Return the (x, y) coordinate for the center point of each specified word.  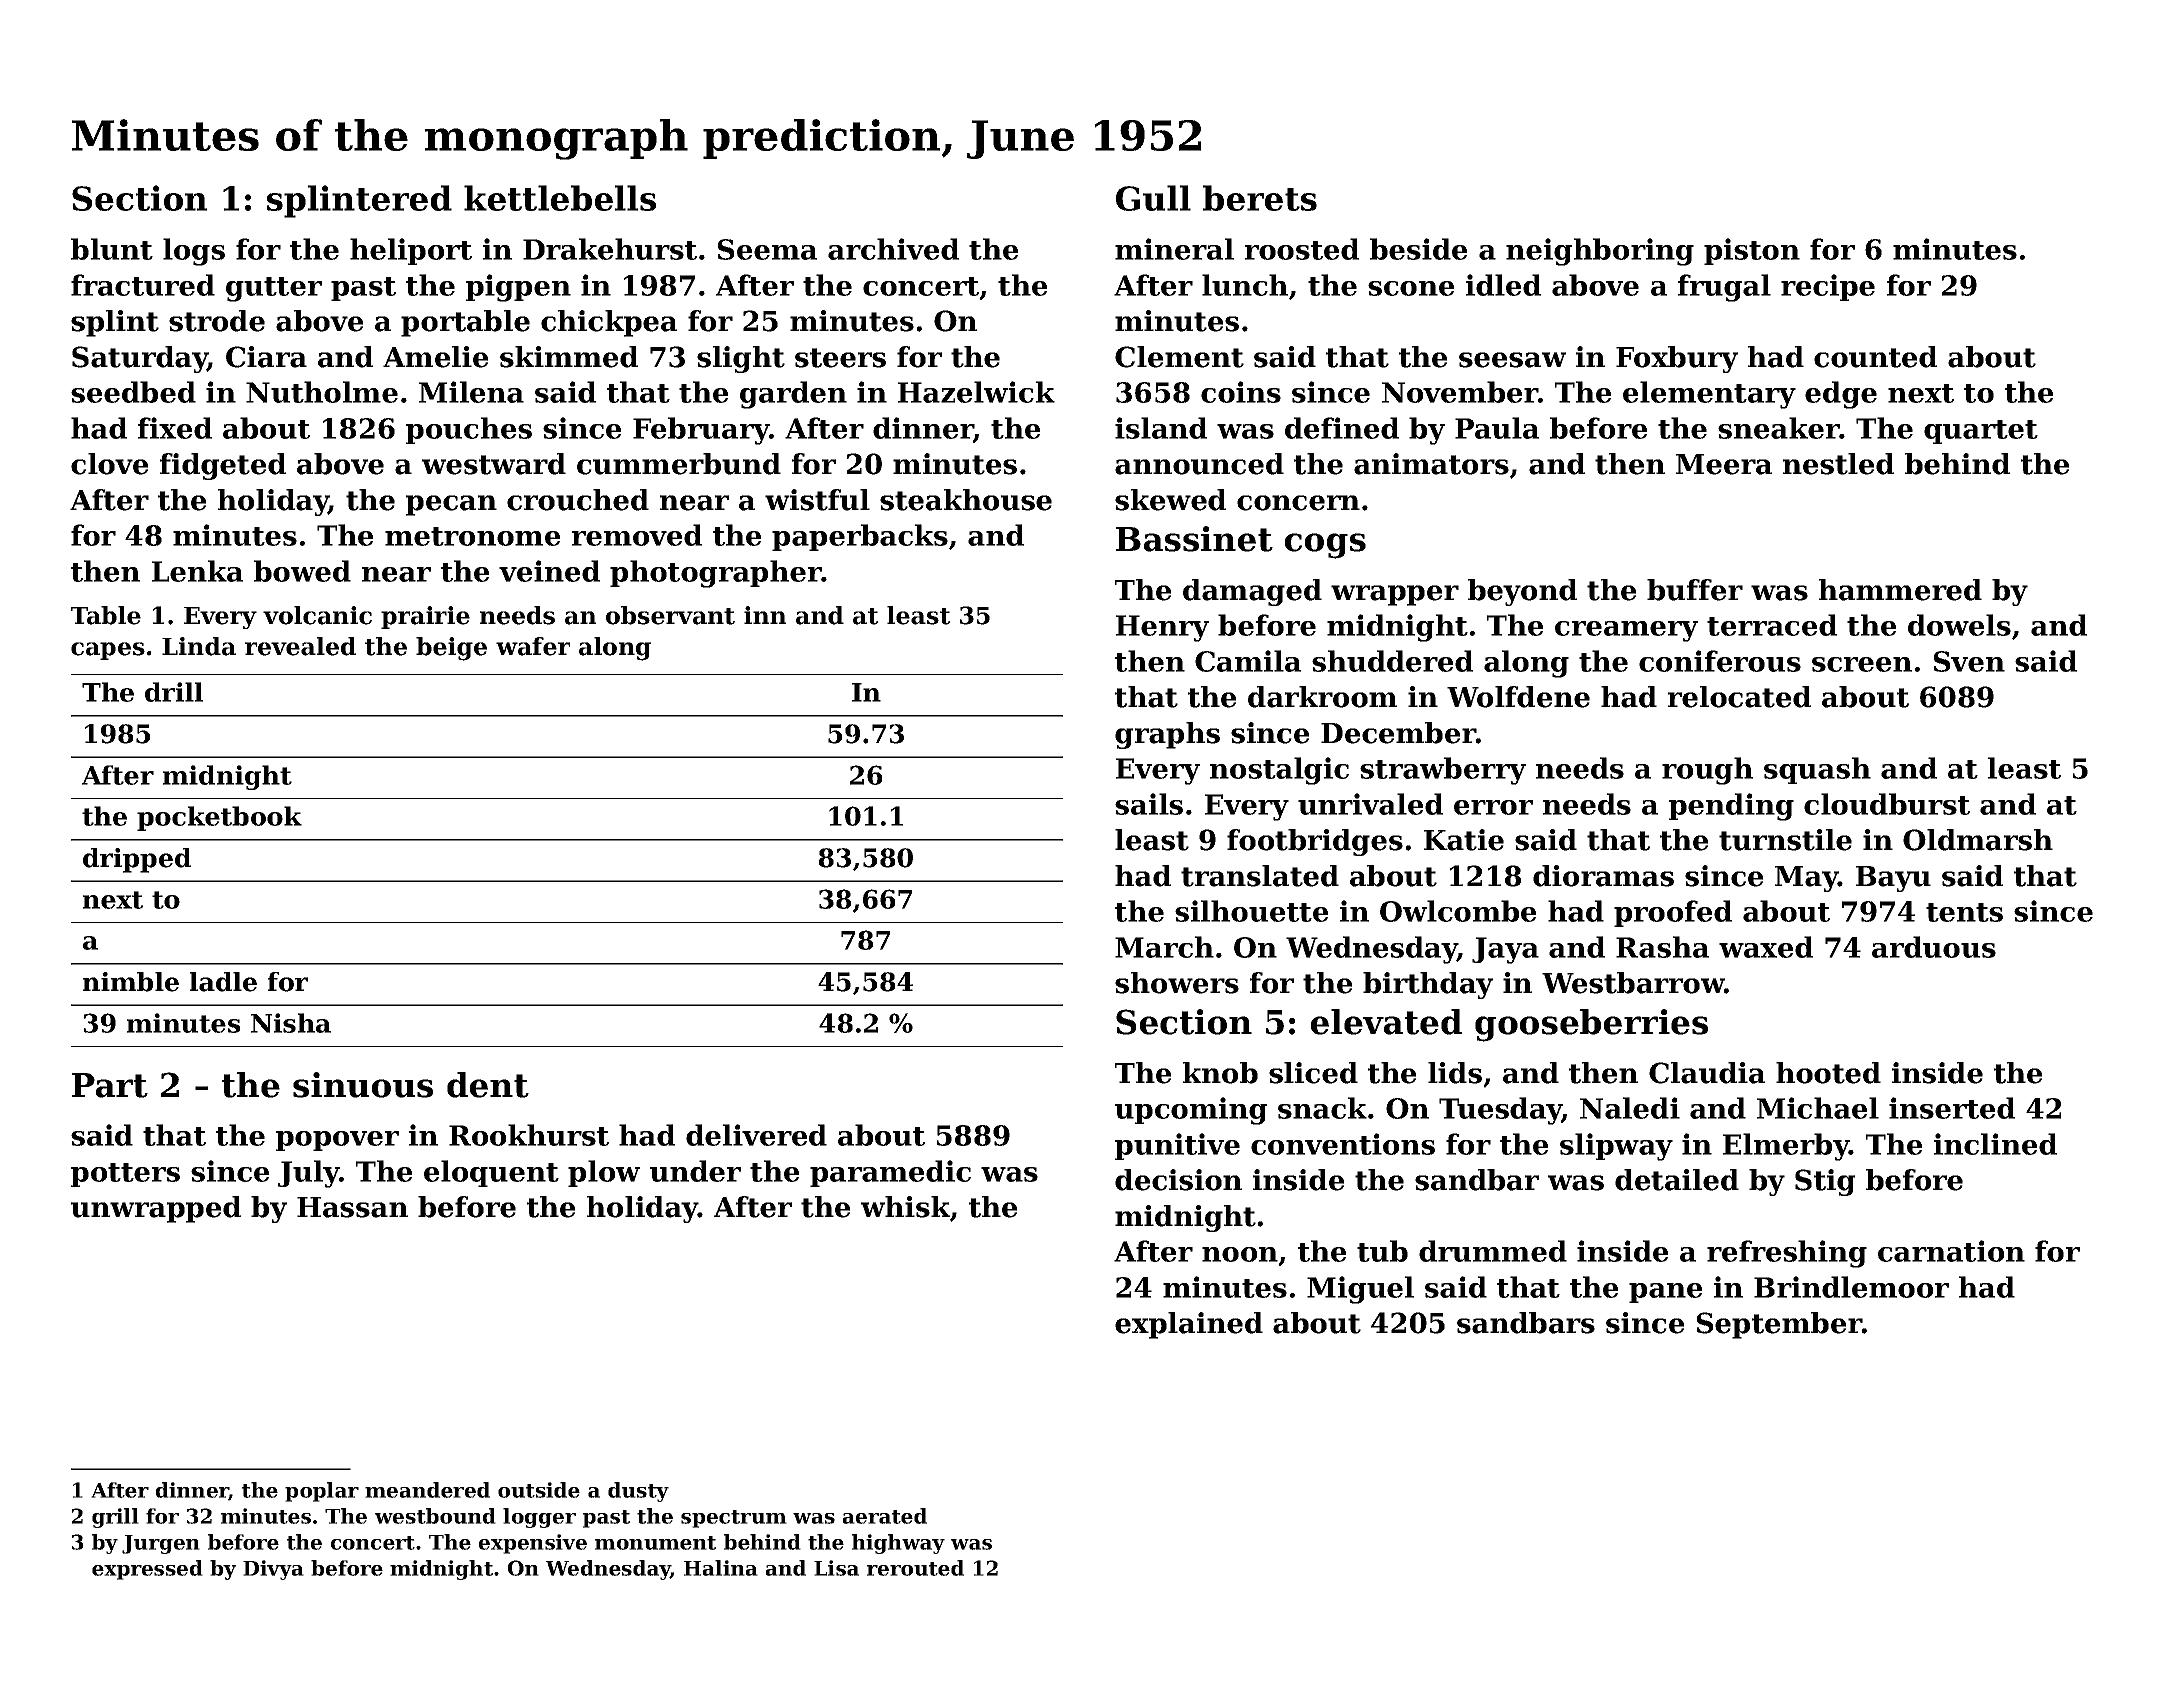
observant (670, 615)
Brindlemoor (1851, 1287)
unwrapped (156, 1209)
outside (539, 1490)
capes (108, 651)
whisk (905, 1207)
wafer (533, 646)
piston (1752, 251)
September (1779, 1325)
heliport (411, 251)
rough (1707, 771)
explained (1189, 1325)
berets (1260, 198)
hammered (1900, 590)
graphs (1167, 735)
